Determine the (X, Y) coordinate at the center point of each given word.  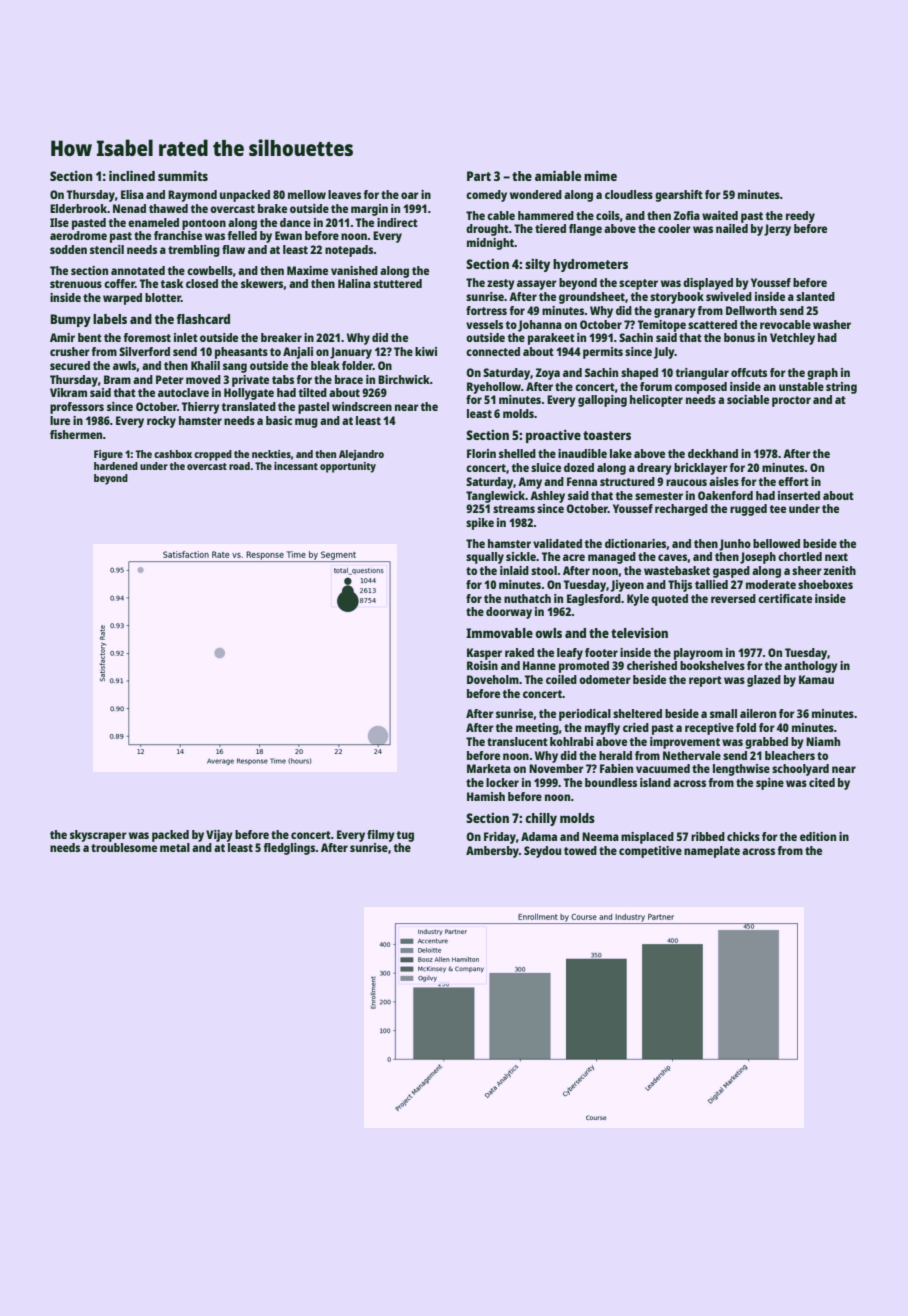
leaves (344, 194)
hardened (116, 466)
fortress (486, 310)
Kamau (816, 679)
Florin (481, 453)
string (841, 388)
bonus (739, 337)
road (239, 466)
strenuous (76, 284)
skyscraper (98, 836)
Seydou (542, 852)
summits (183, 176)
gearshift (679, 196)
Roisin (482, 665)
